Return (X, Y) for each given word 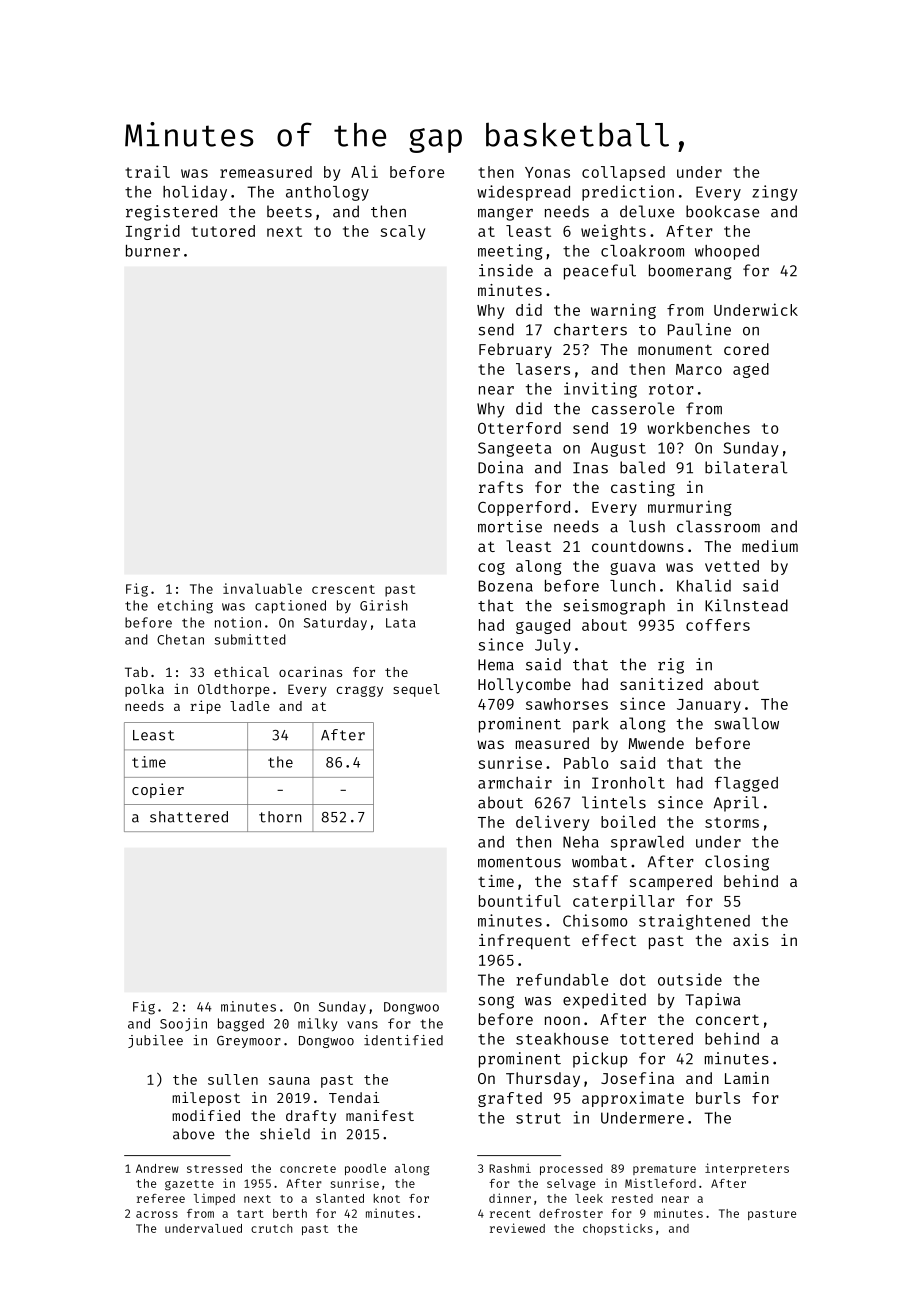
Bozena (506, 586)
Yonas (547, 172)
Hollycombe (524, 685)
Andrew (157, 1168)
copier (158, 790)
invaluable (262, 588)
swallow (746, 723)
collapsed (623, 173)
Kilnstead (746, 605)
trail (147, 171)
